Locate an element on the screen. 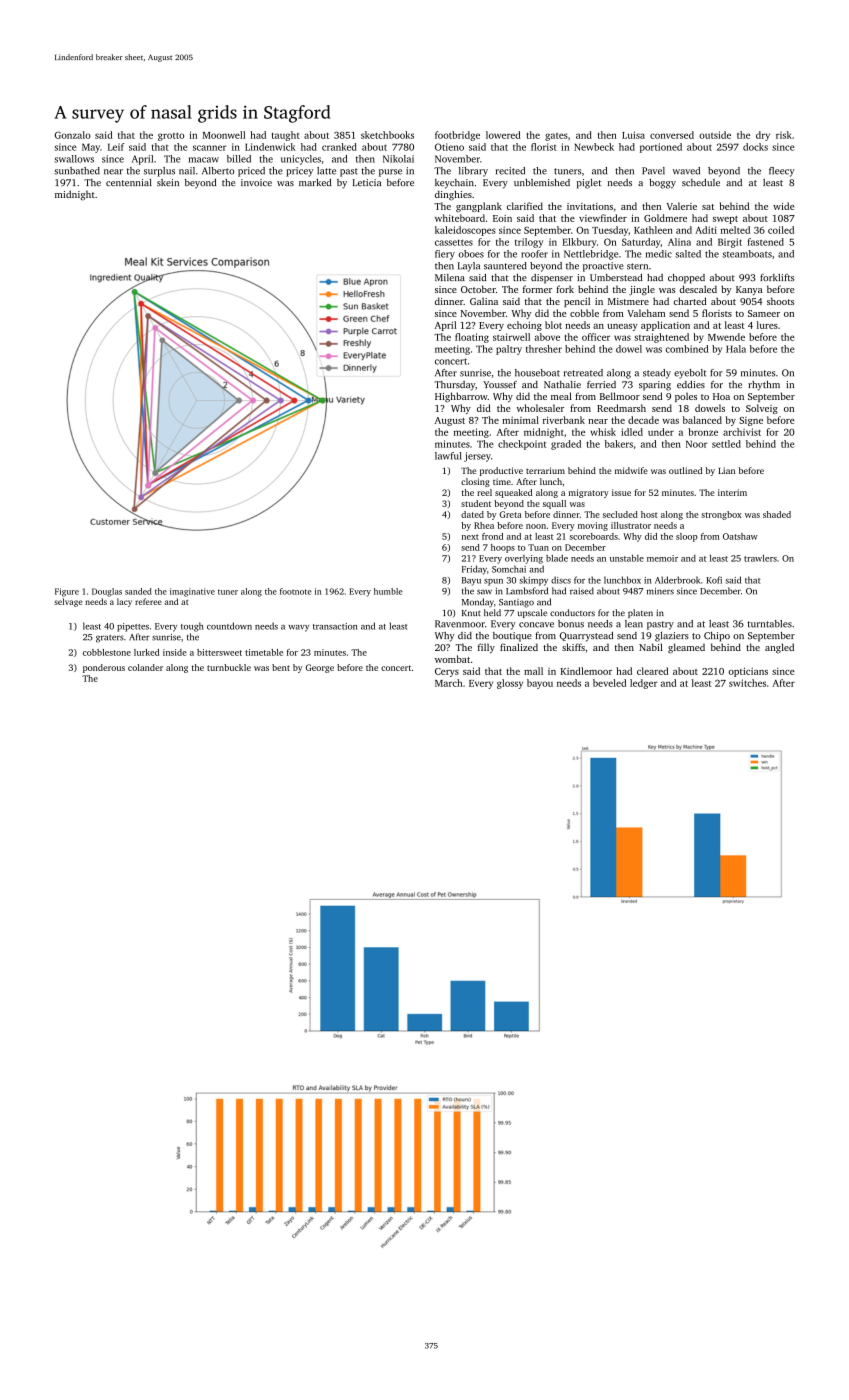 This screenshot has width=849, height=1400. lowered is located at coordinates (503, 135).
